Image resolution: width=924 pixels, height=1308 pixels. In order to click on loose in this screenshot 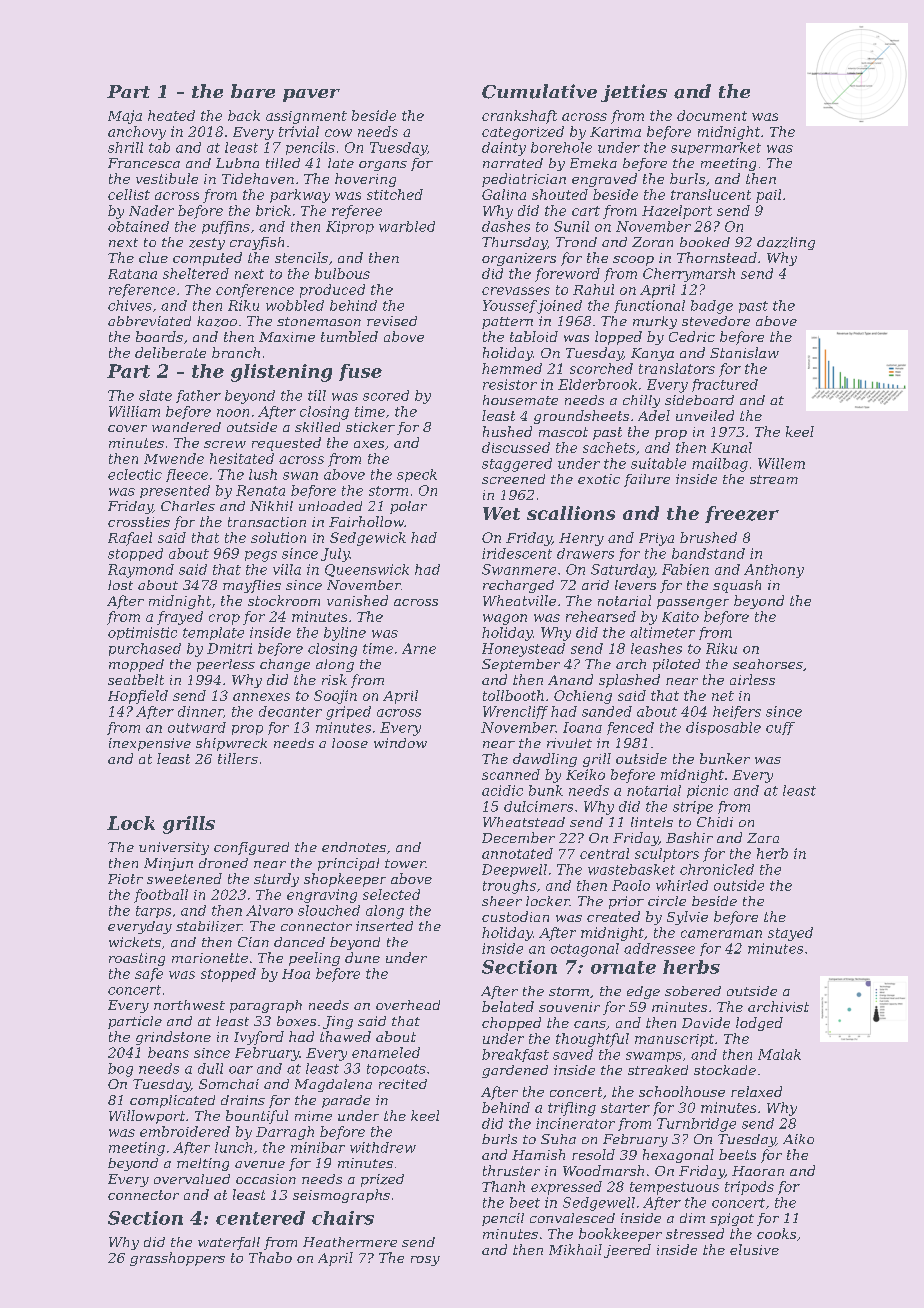, I will do `click(350, 743)`.
